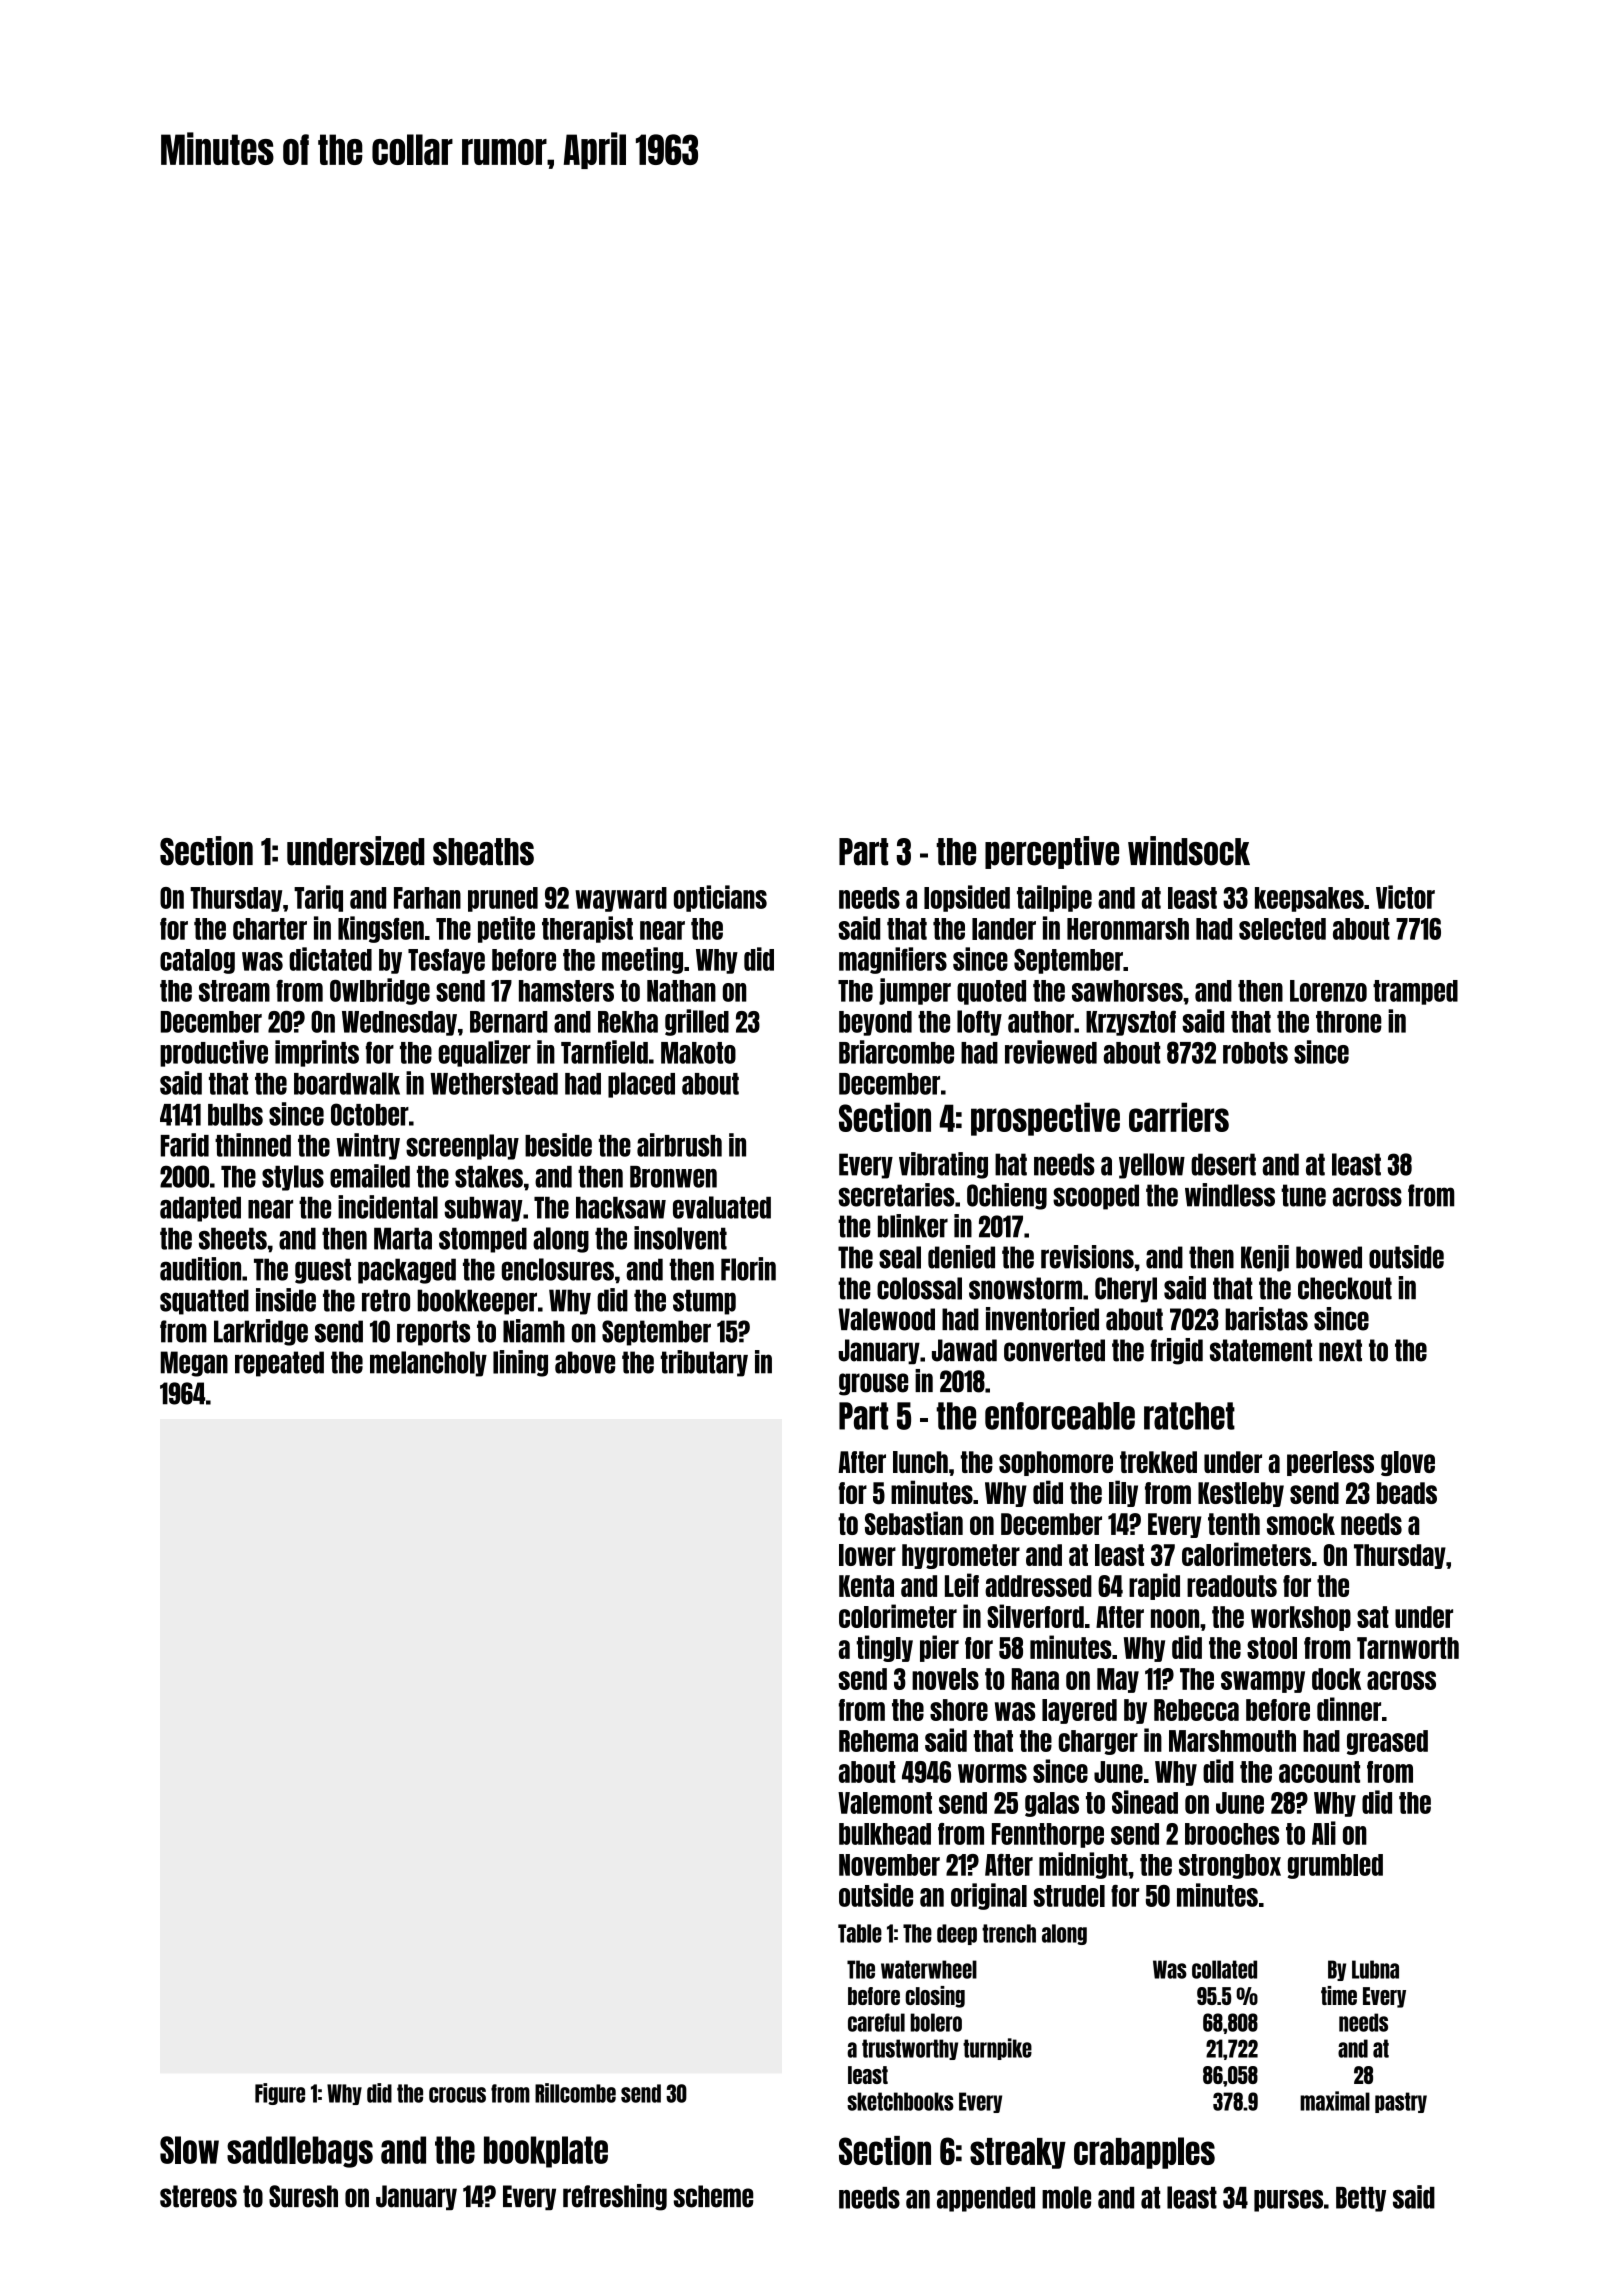 The width and height of the page is (1620, 2292). What do you see at coordinates (1223, 1164) in the page?
I see `desert` at bounding box center [1223, 1164].
